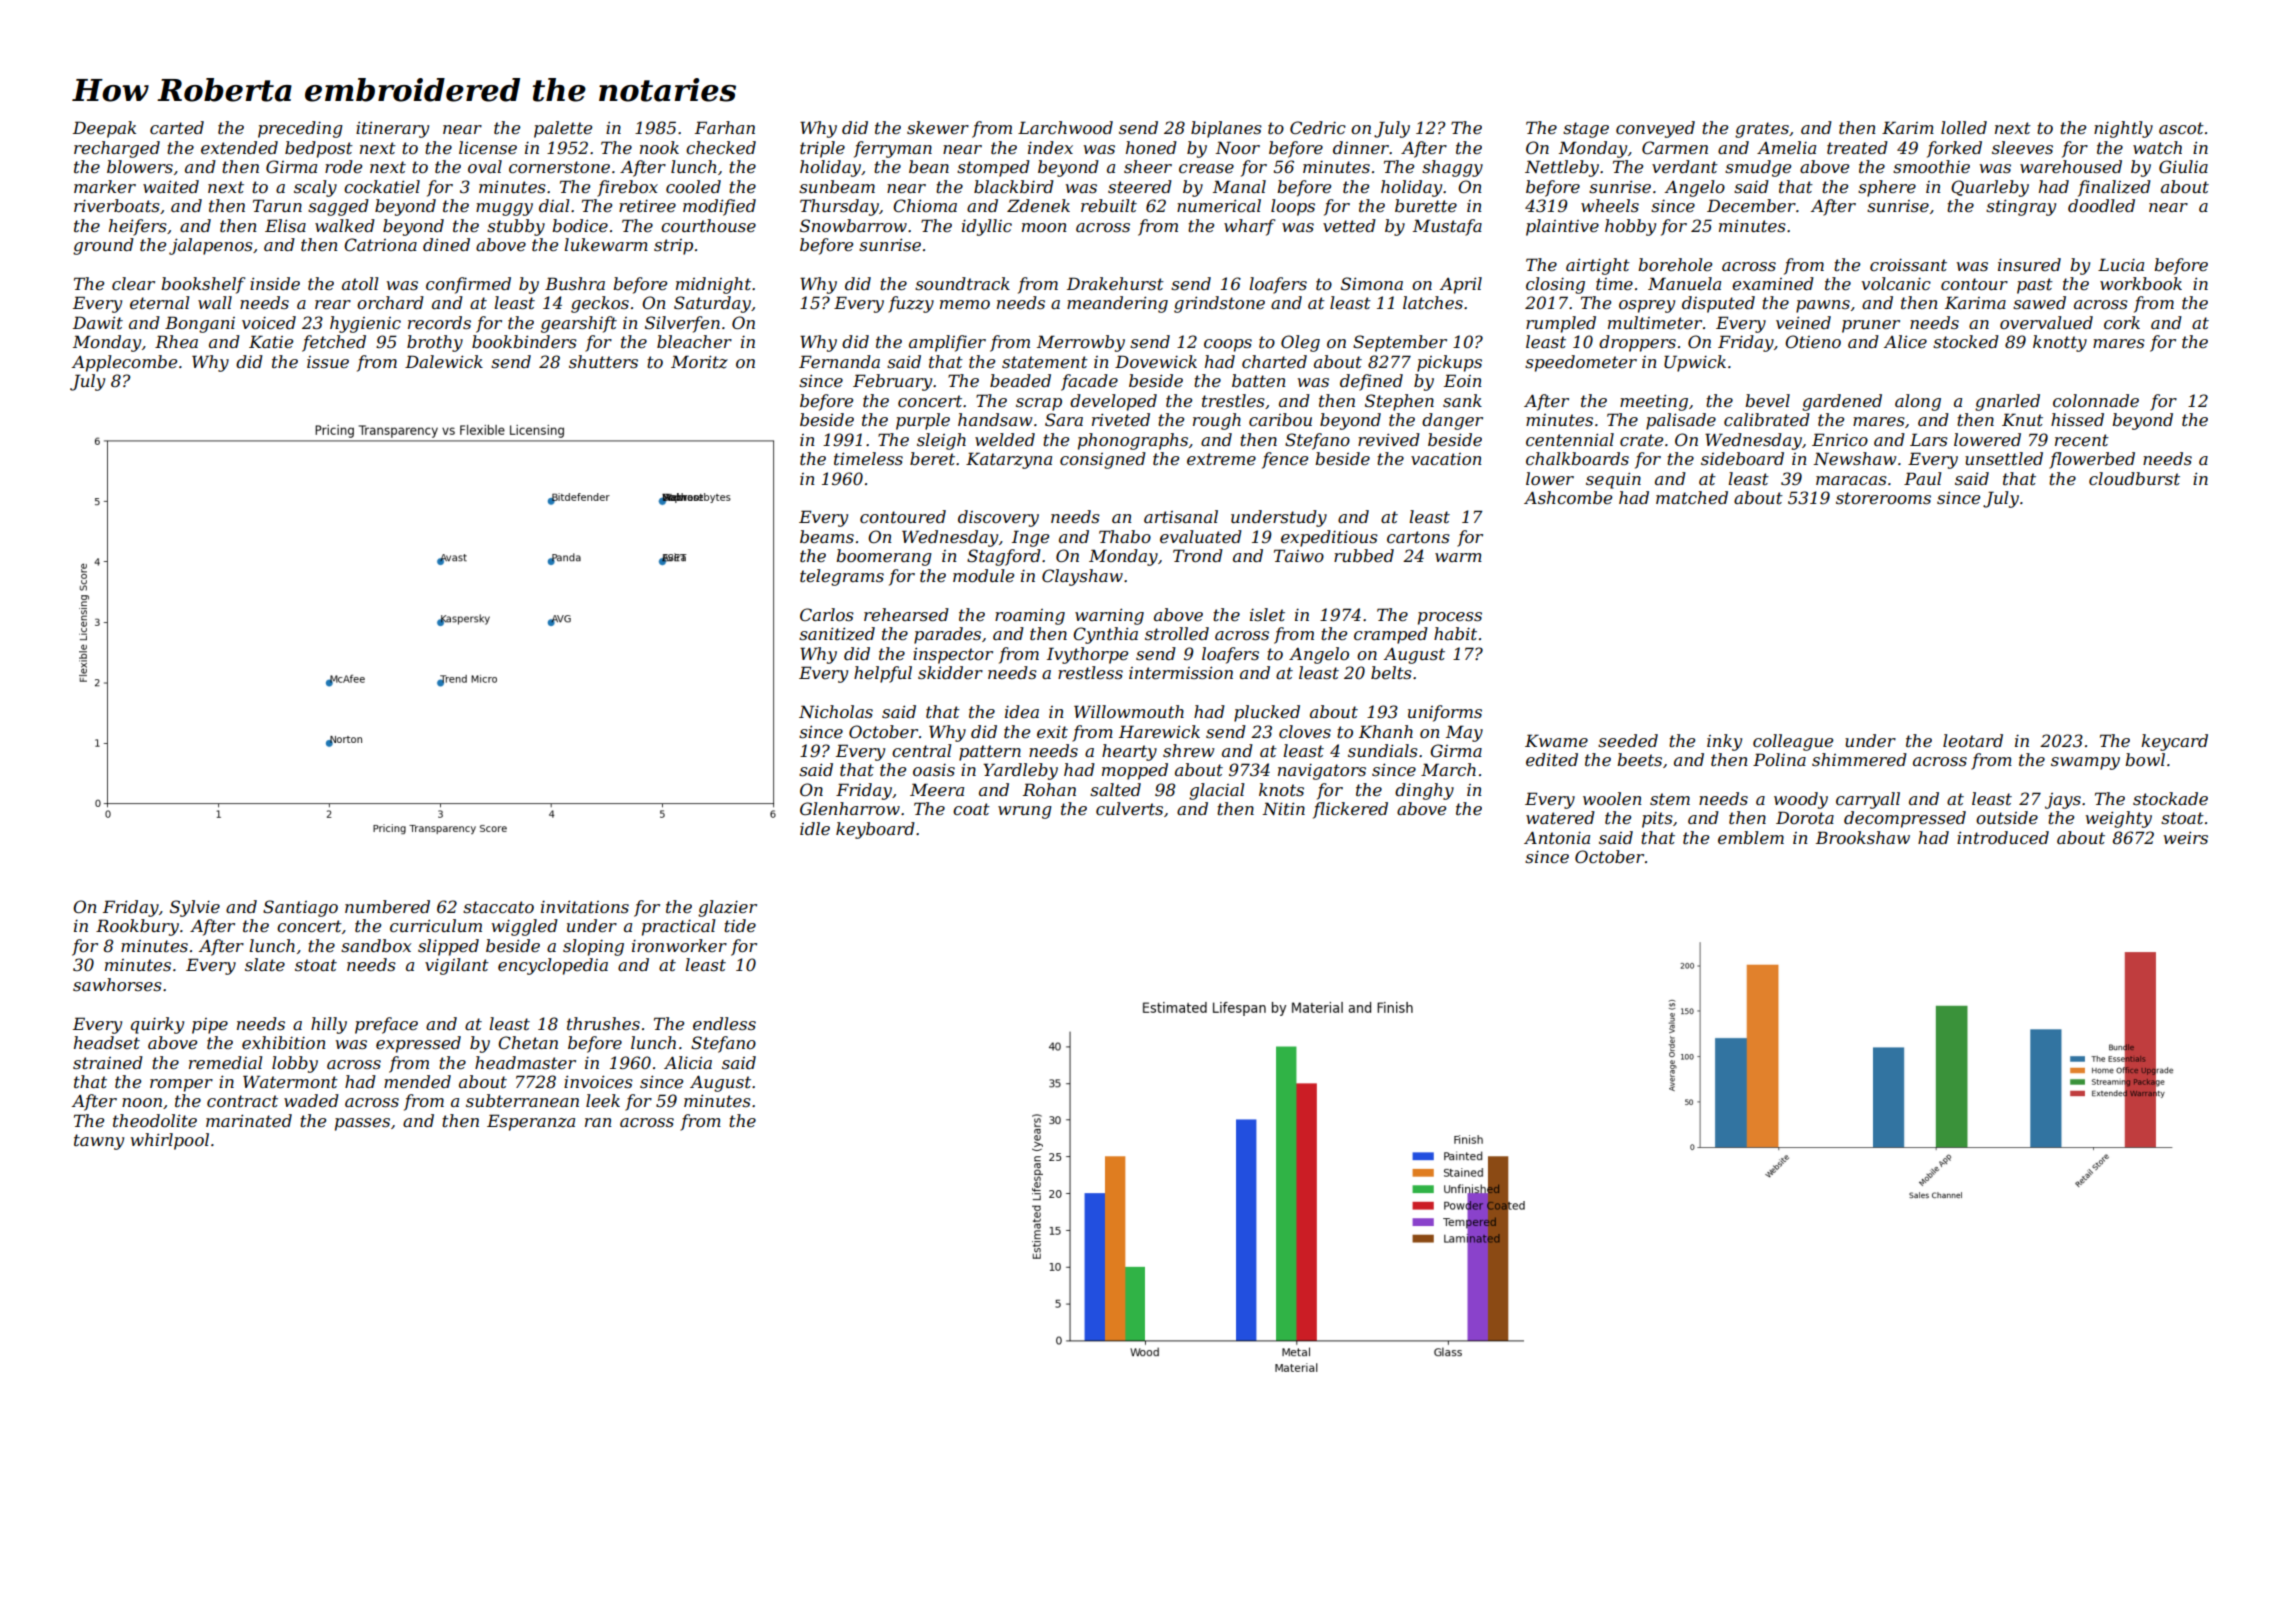  Describe the element at coordinates (290, 1081) in the screenshot. I see `Watermont` at that location.
